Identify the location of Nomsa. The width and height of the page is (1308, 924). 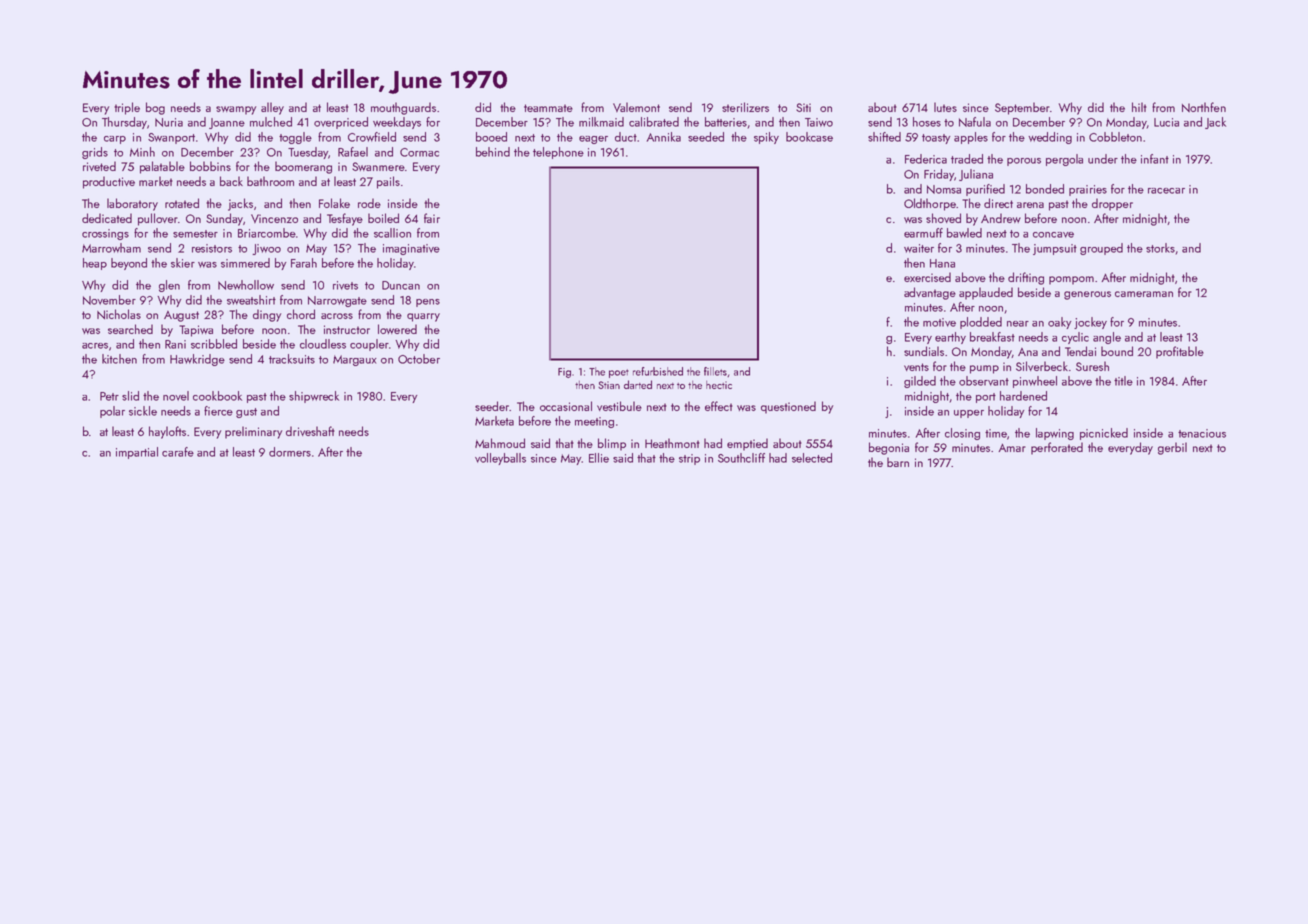
(944, 189).
